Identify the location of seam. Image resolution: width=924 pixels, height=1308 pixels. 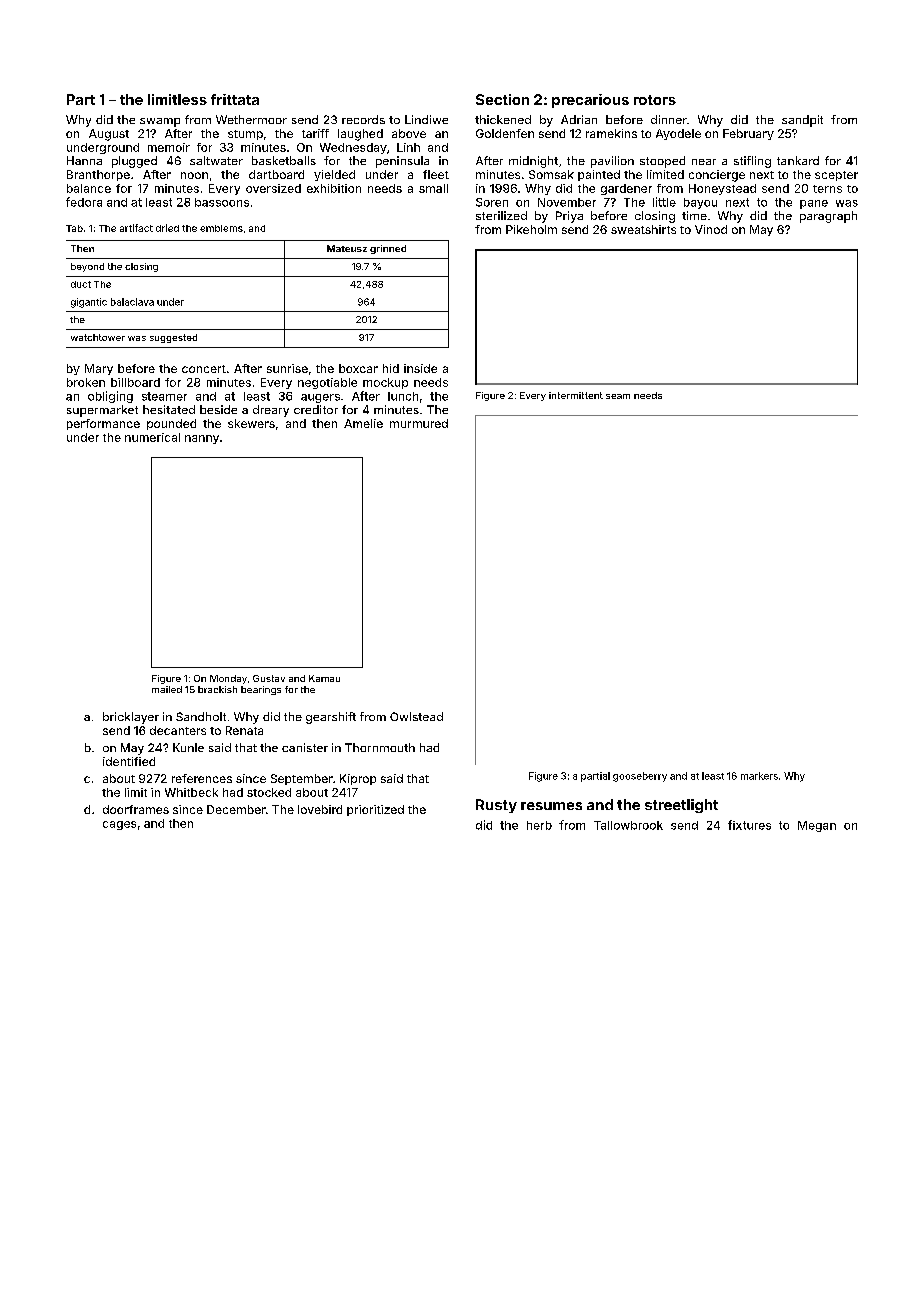
(618, 396).
